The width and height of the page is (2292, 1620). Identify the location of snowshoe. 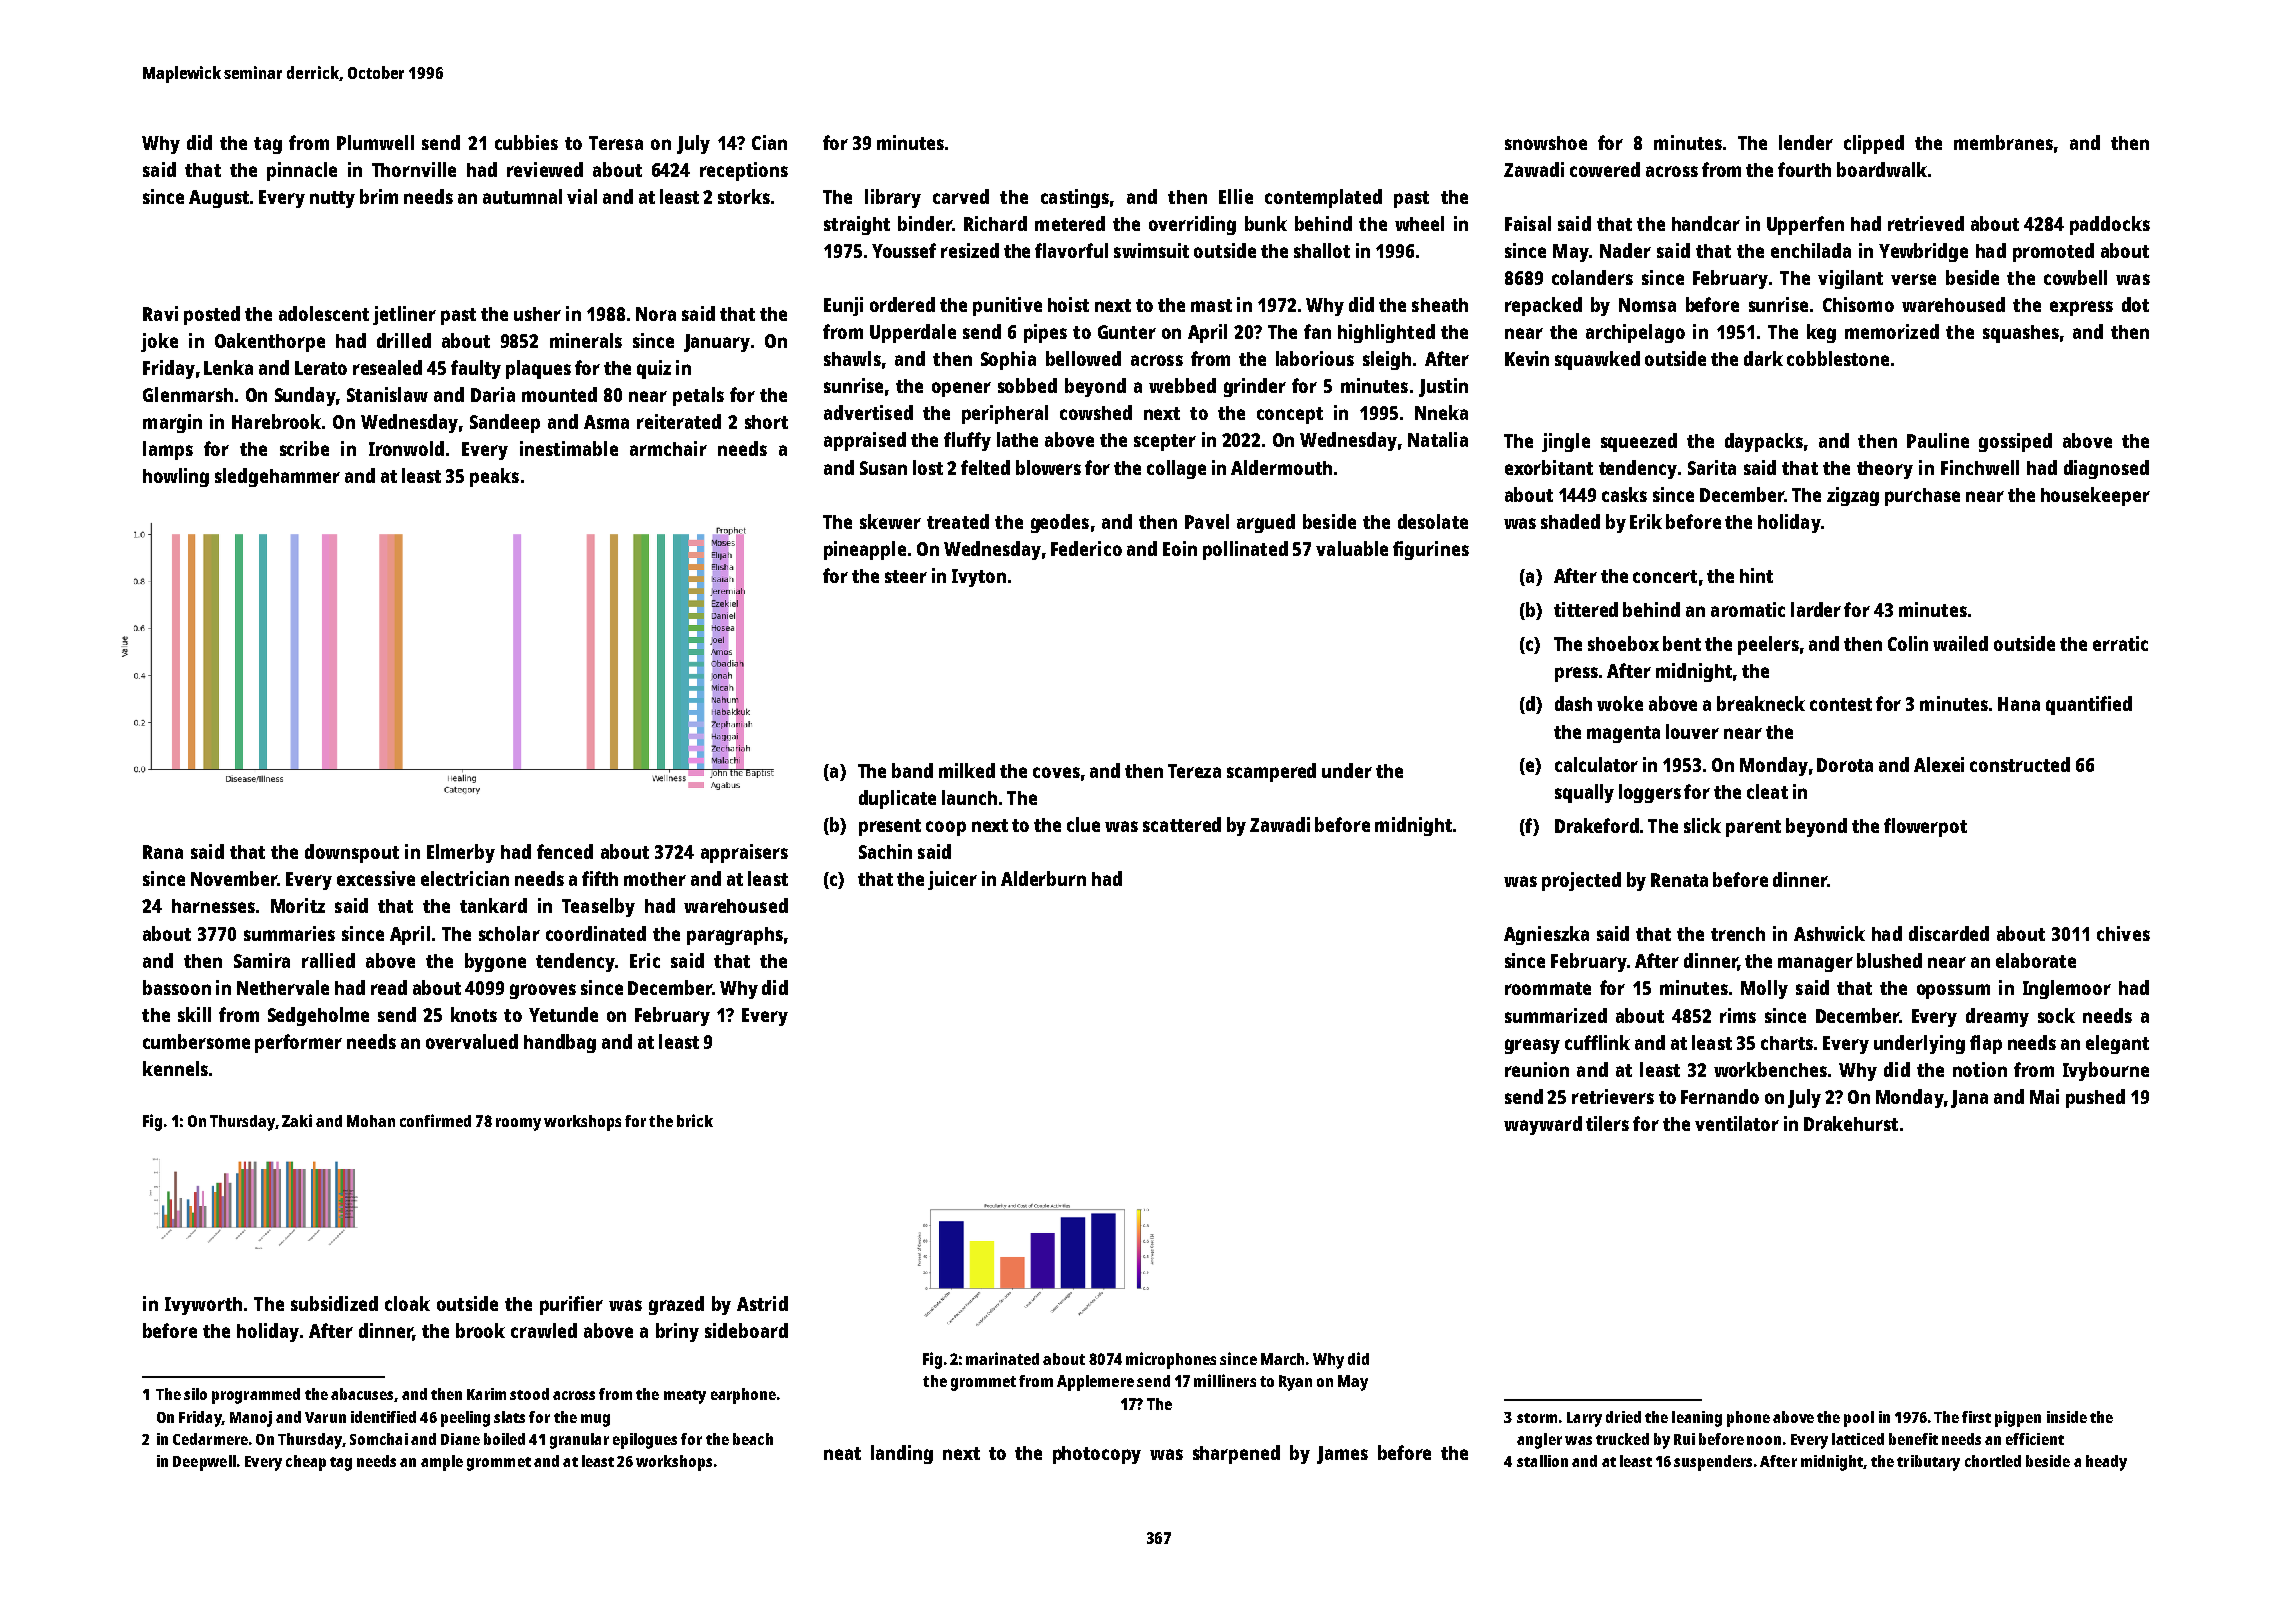
(1546, 143).
